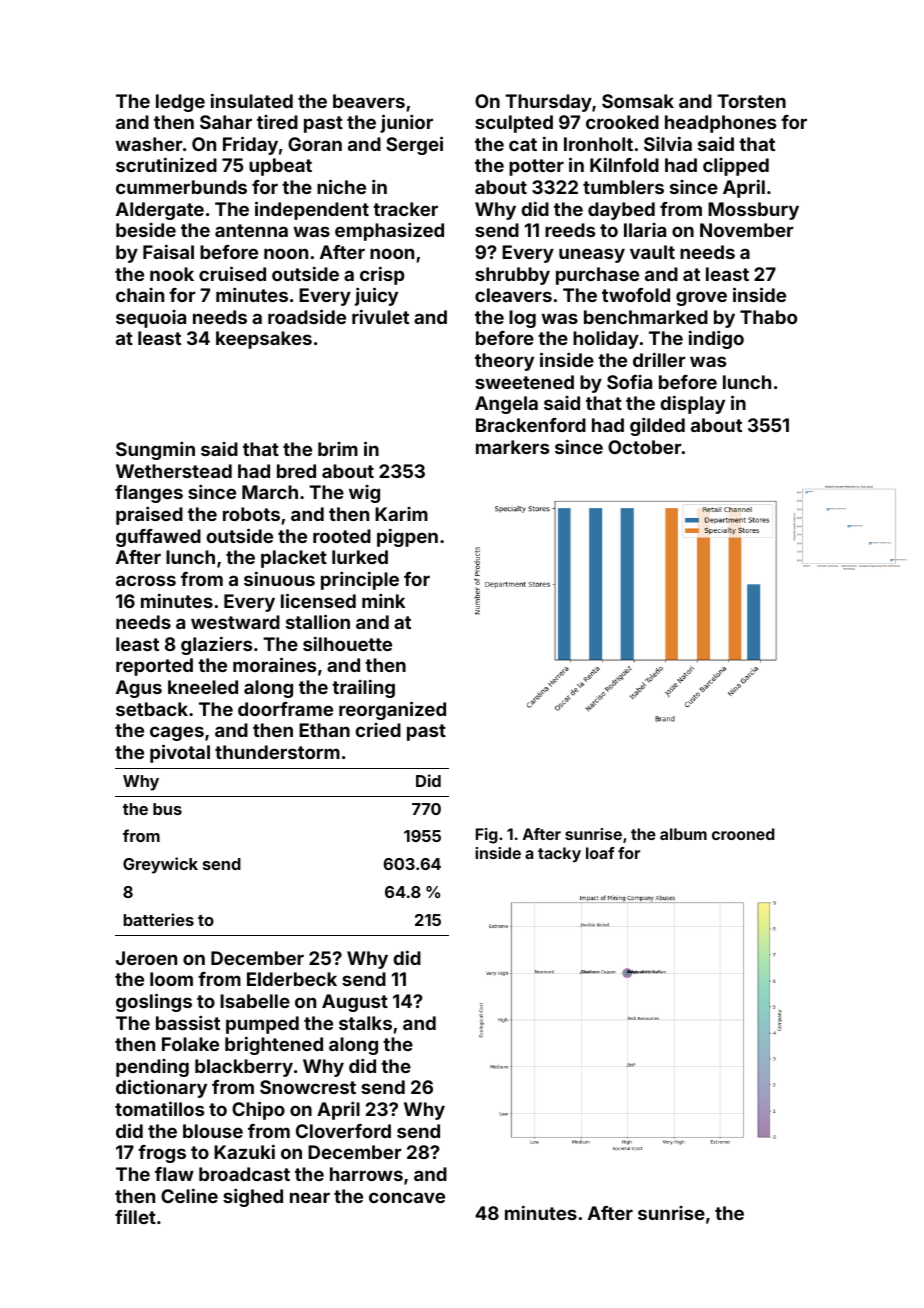 This screenshot has height=1308, width=924. What do you see at coordinates (264, 340) in the screenshot?
I see `keepsakes` at bounding box center [264, 340].
